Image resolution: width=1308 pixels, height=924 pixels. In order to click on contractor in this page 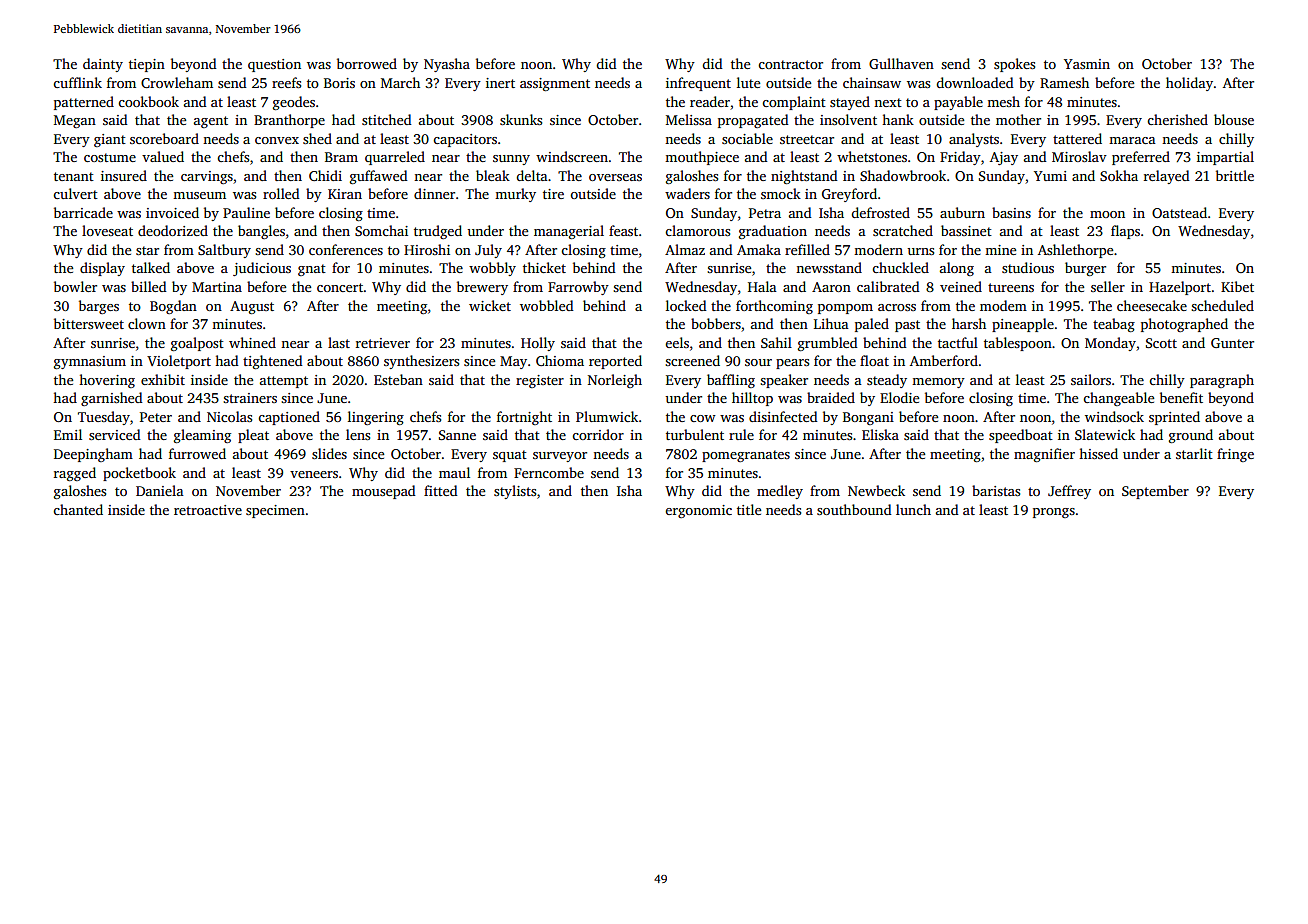, I will do `click(790, 64)`.
